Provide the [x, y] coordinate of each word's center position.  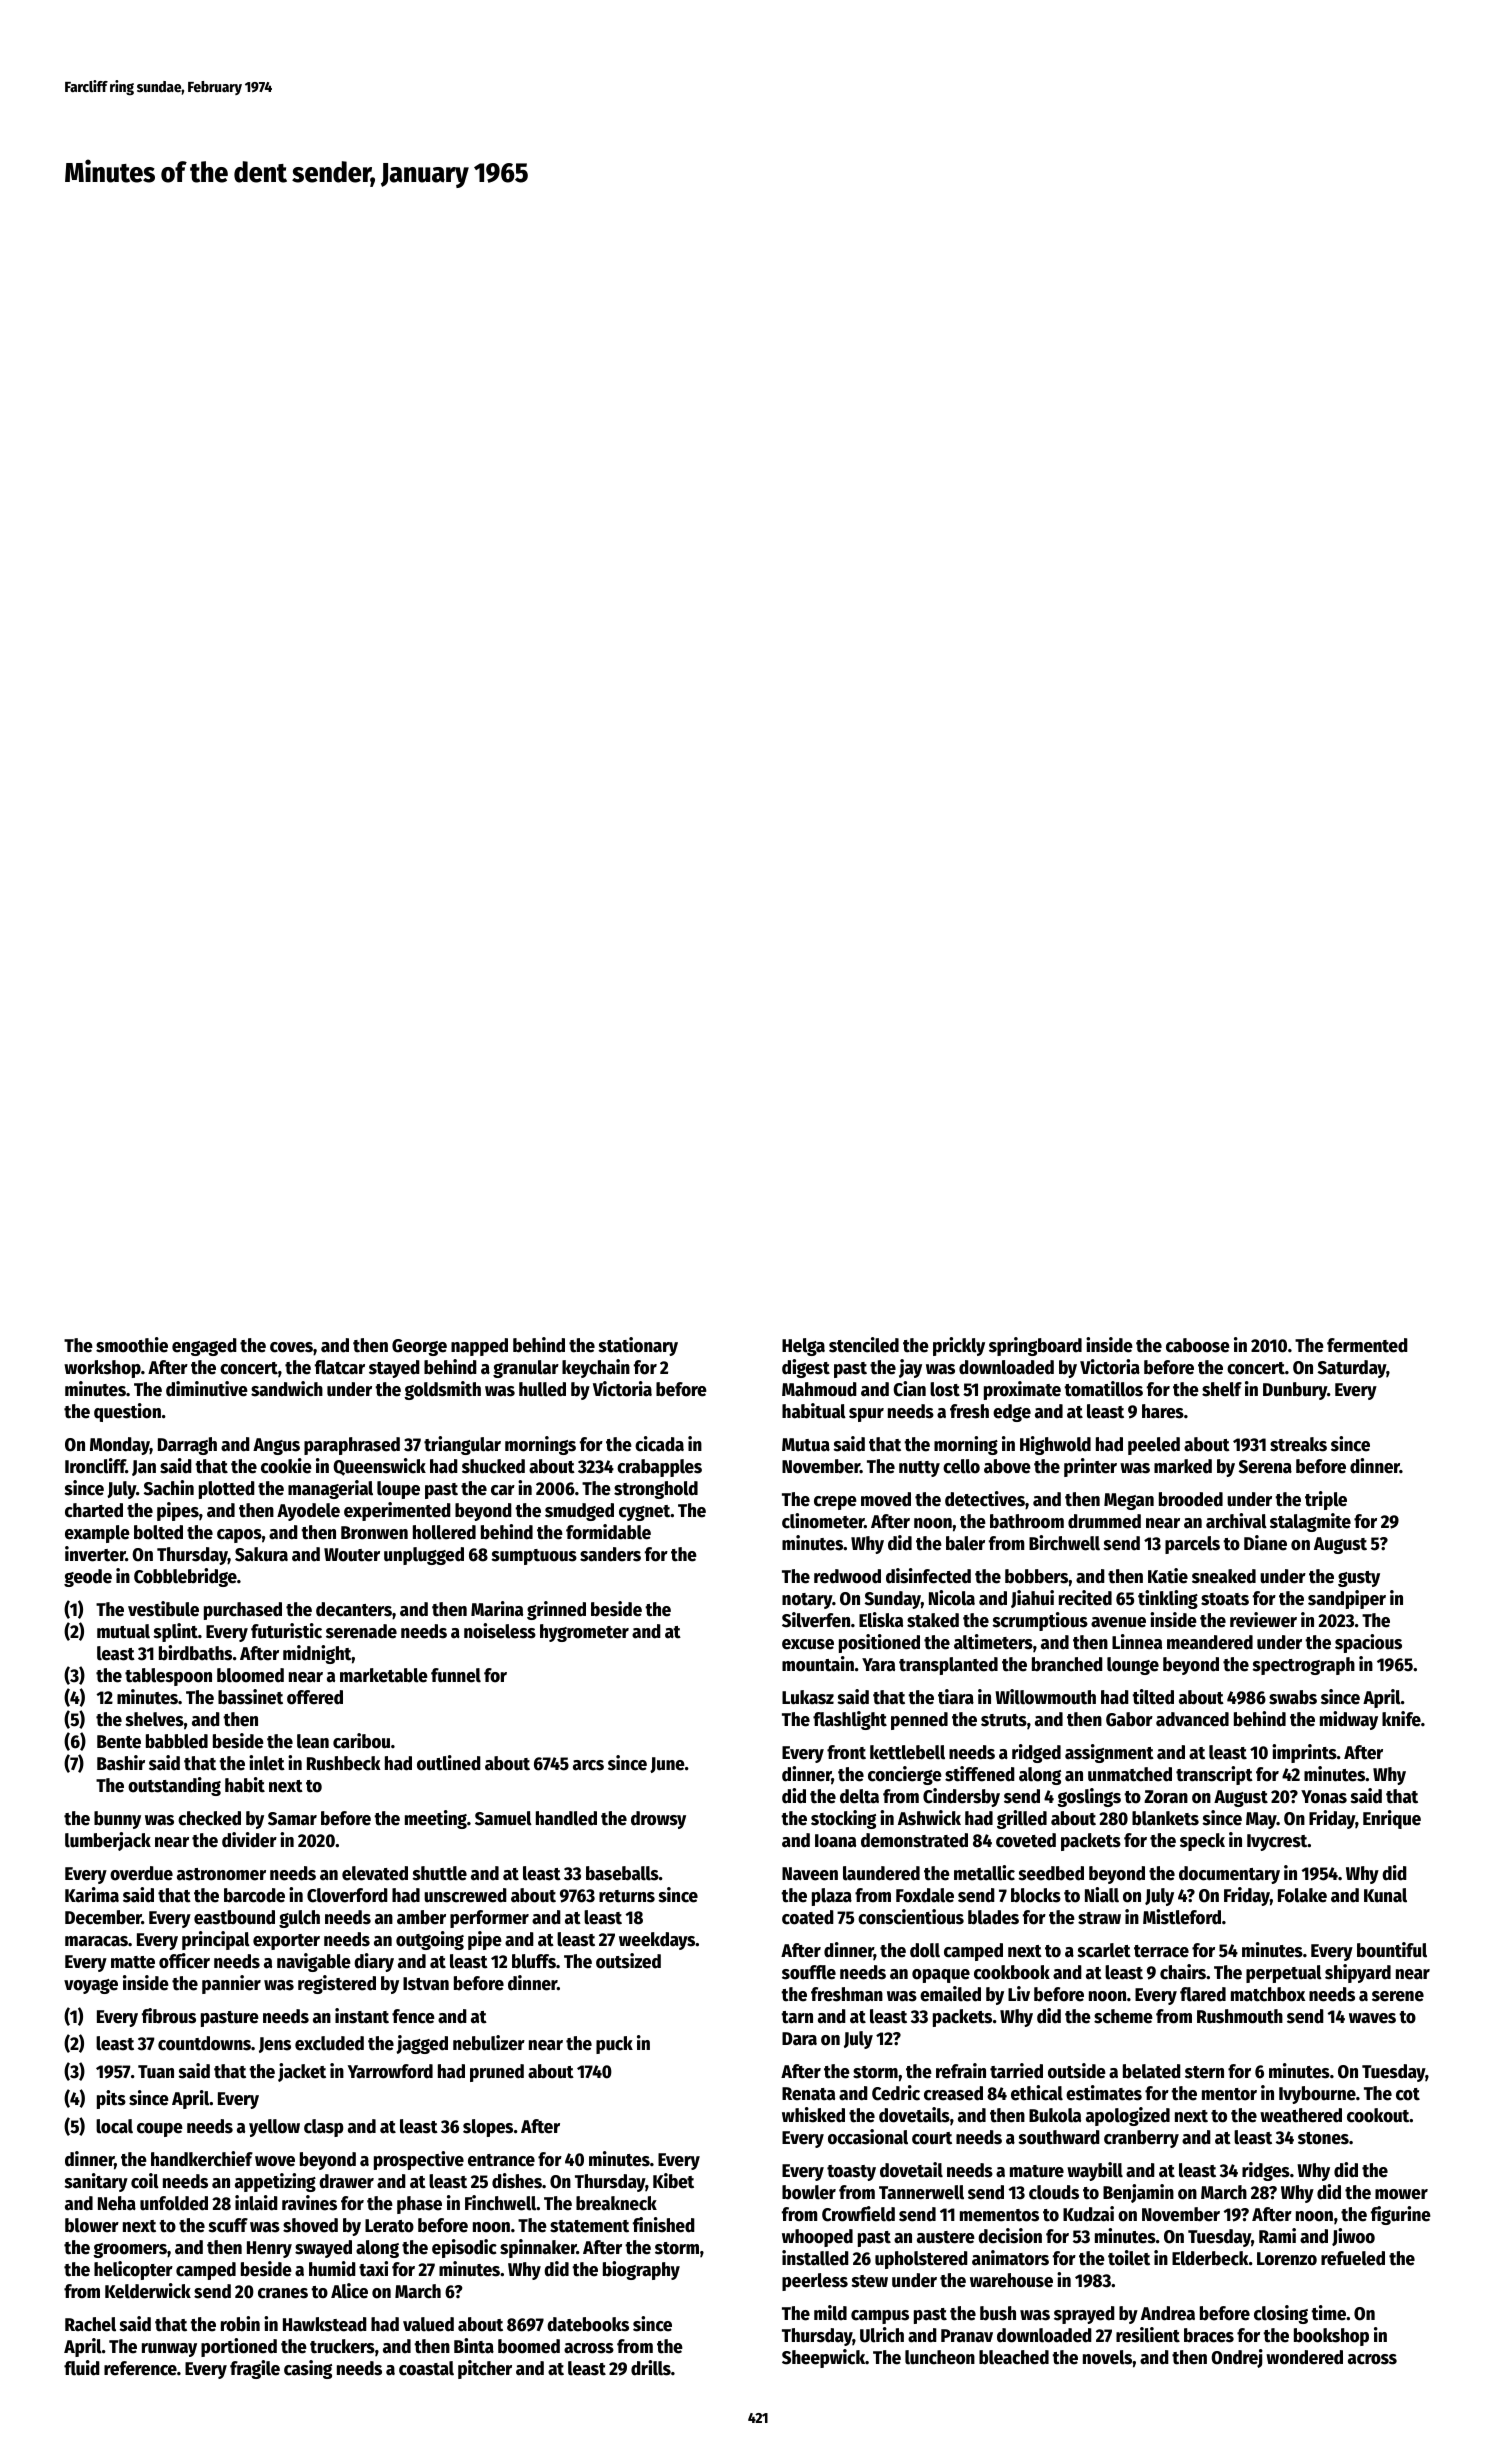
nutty [919, 1469]
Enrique [1392, 1819]
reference [140, 2368]
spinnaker [538, 2248]
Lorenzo [1287, 2259]
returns [627, 1896]
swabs [1293, 1697]
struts [1004, 1720]
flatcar [340, 1367]
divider [249, 1840]
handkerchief [202, 2159]
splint [175, 1632]
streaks [1298, 1444]
